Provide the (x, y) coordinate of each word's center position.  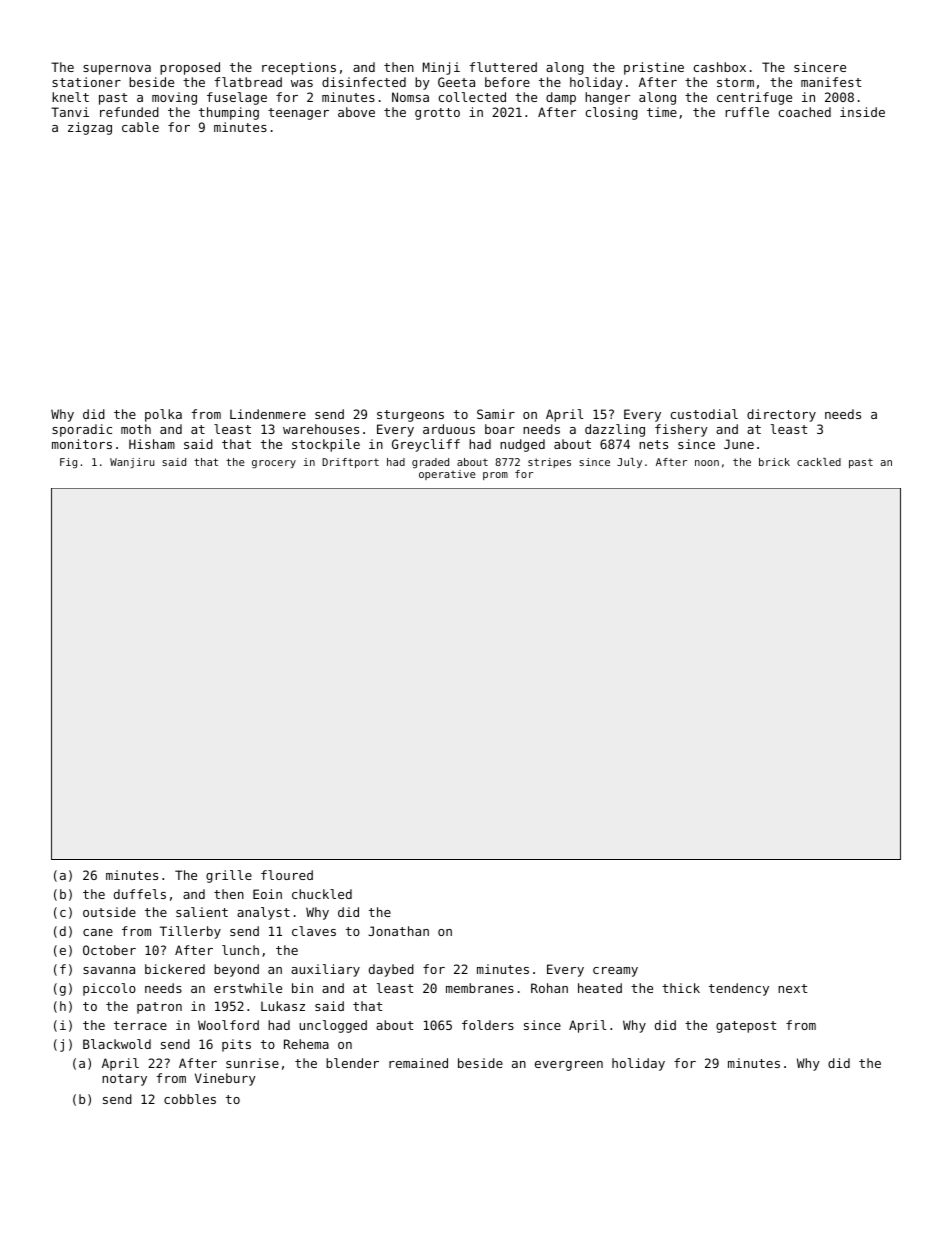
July (629, 463)
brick (774, 462)
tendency (739, 989)
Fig (68, 463)
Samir (496, 414)
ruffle (747, 112)
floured (287, 875)
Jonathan (398, 931)
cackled (819, 462)
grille (229, 876)
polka (163, 415)
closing (612, 113)
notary (124, 1080)
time (662, 112)
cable (140, 127)
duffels (140, 894)
